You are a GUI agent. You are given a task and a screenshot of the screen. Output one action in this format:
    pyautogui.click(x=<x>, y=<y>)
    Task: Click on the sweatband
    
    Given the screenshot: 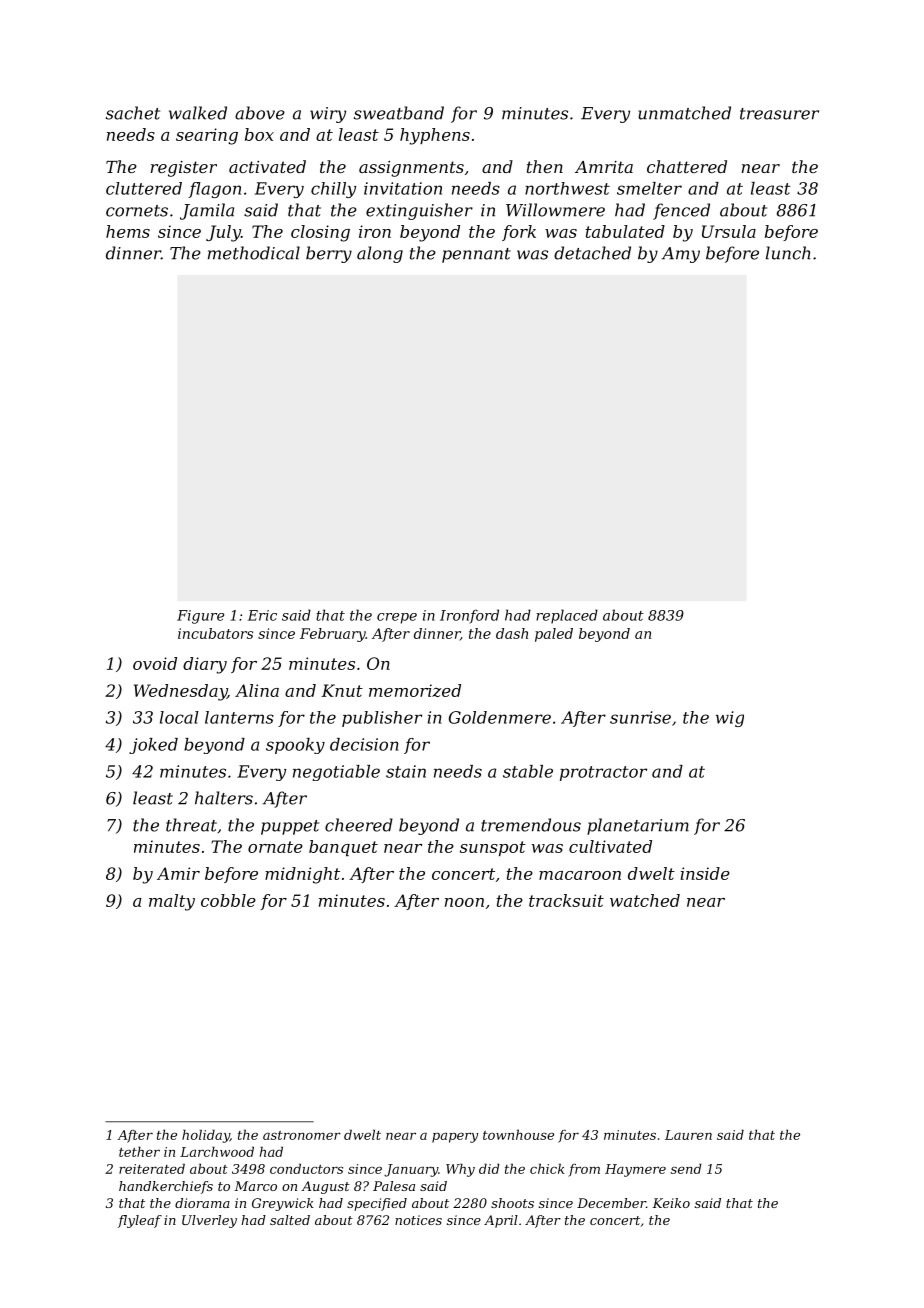 What is the action you would take?
    pyautogui.click(x=399, y=113)
